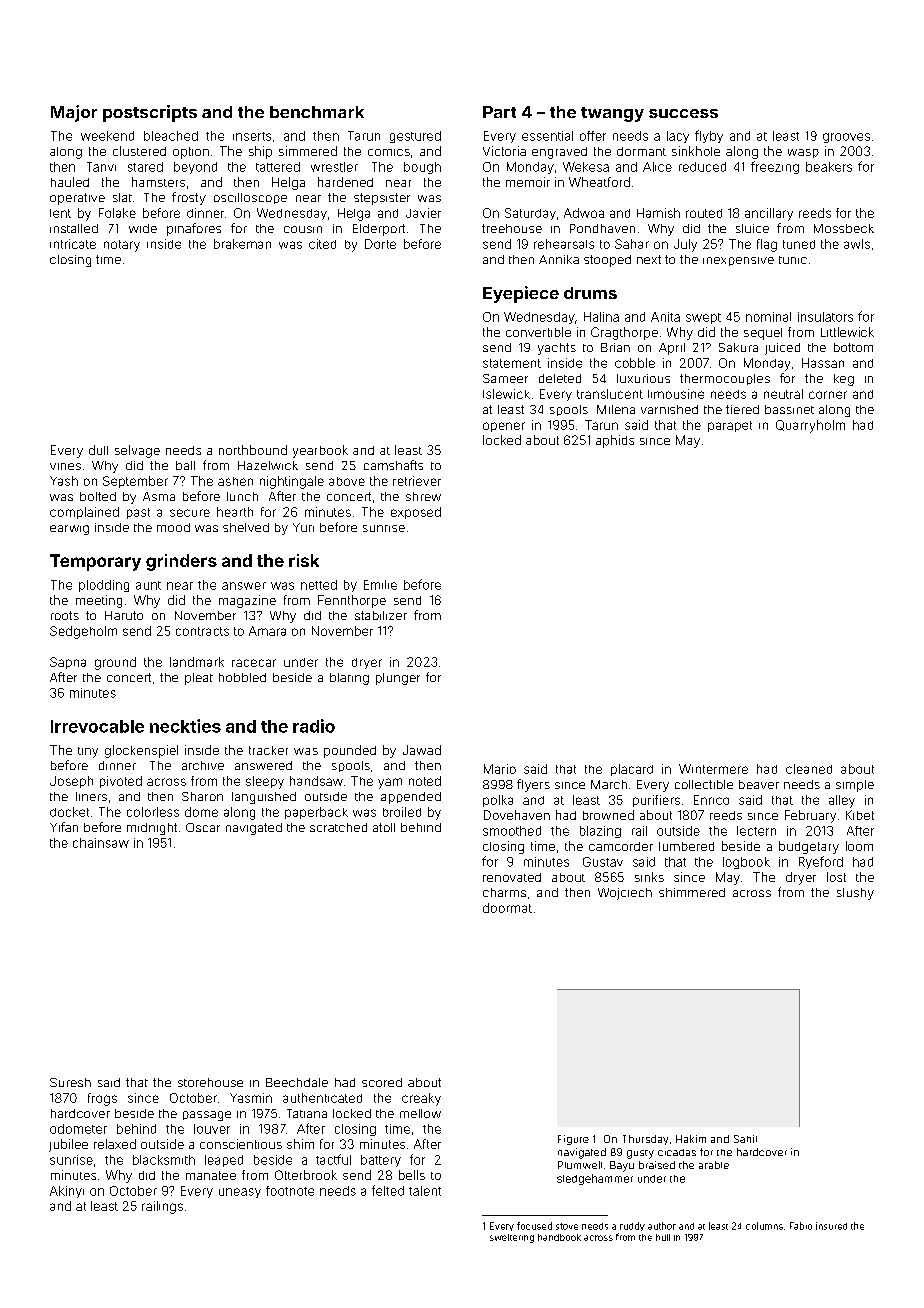 The width and height of the image is (924, 1308). I want to click on Wintermere, so click(713, 769).
